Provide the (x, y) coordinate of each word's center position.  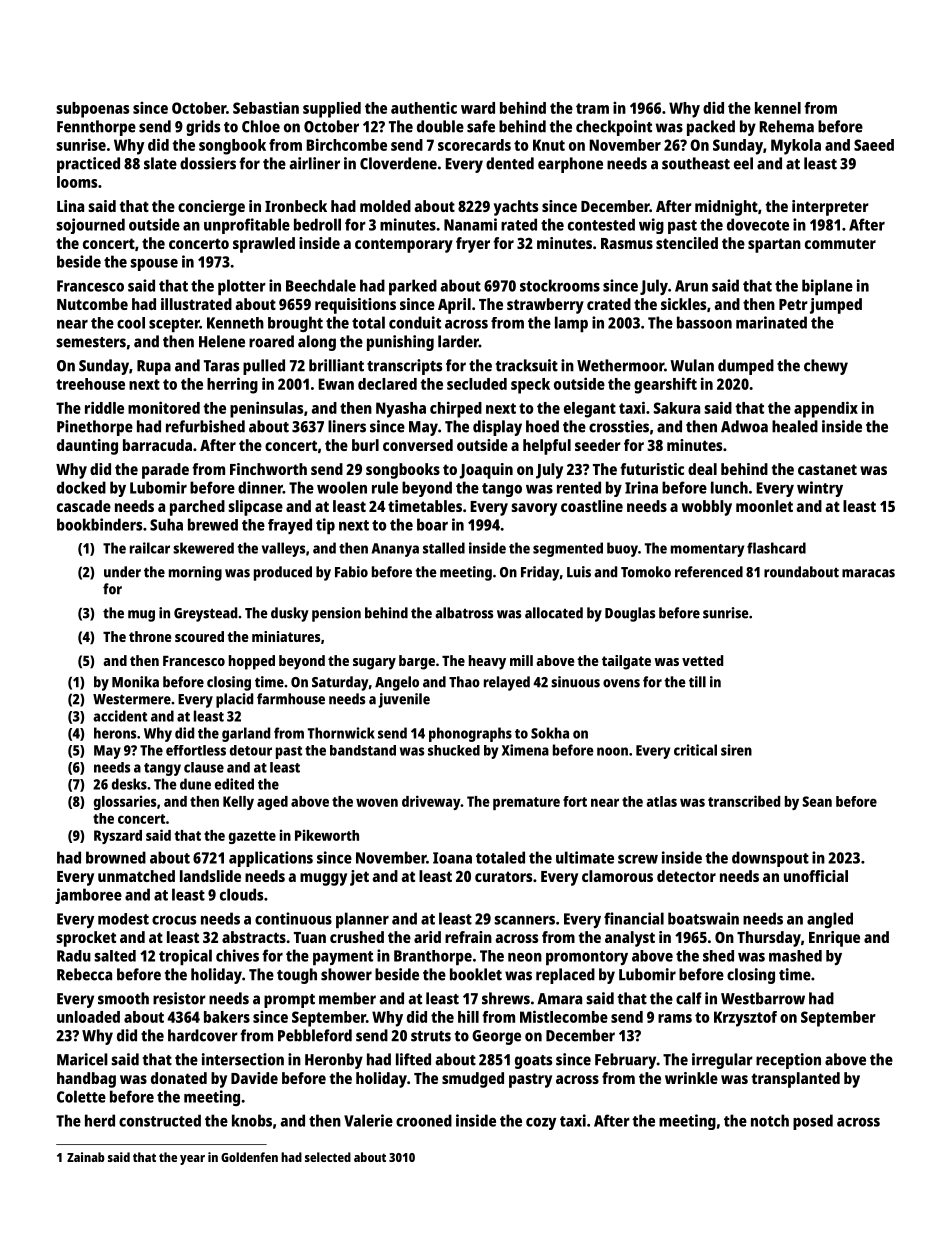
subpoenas (92, 110)
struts (431, 1036)
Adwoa (744, 426)
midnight (726, 208)
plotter (242, 287)
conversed (418, 445)
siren (736, 750)
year (192, 1160)
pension (336, 614)
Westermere (132, 699)
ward (478, 108)
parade (165, 471)
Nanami (470, 224)
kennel (778, 108)
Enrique (834, 939)
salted (115, 956)
